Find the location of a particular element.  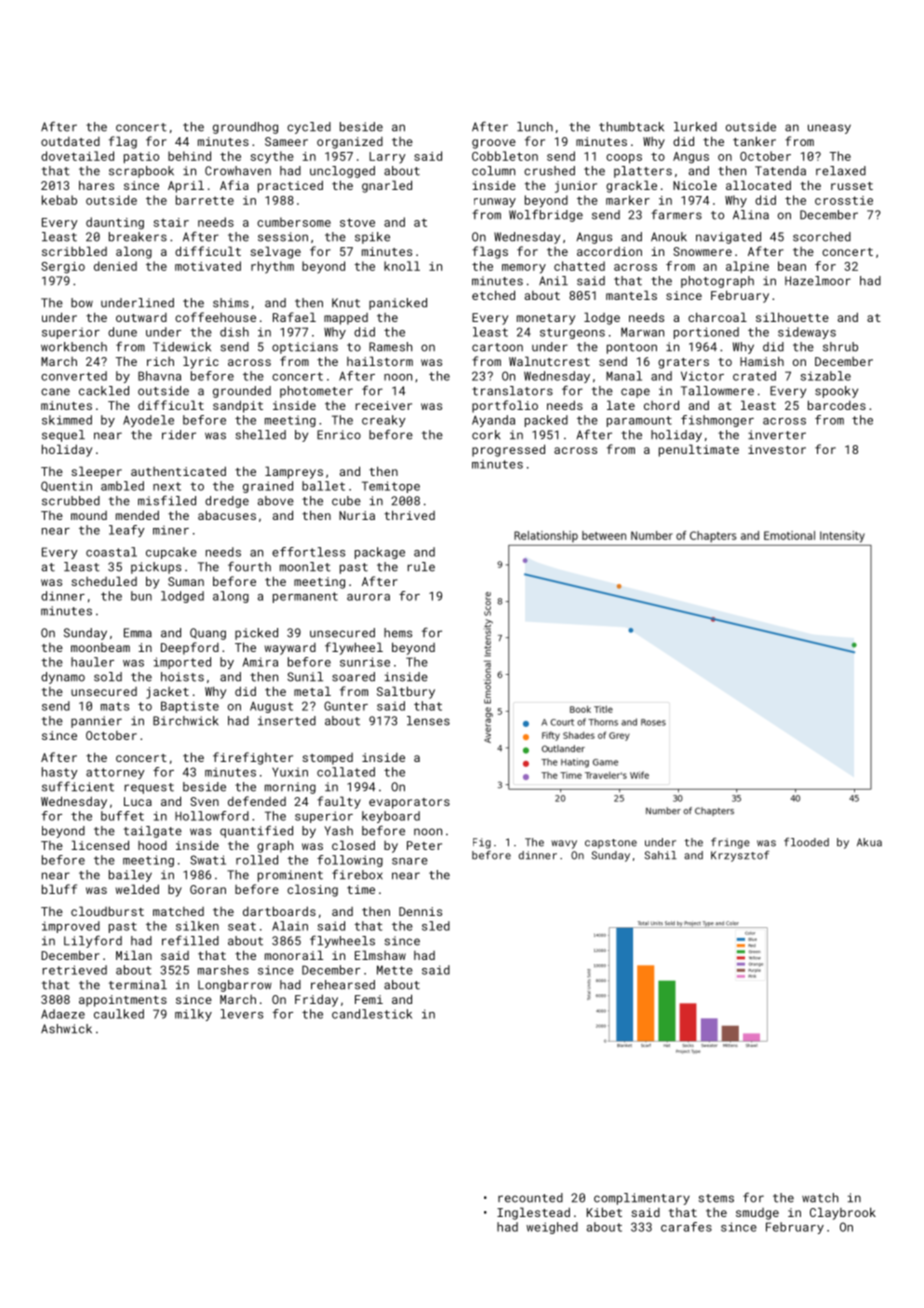

quantified is located at coordinates (256, 831).
